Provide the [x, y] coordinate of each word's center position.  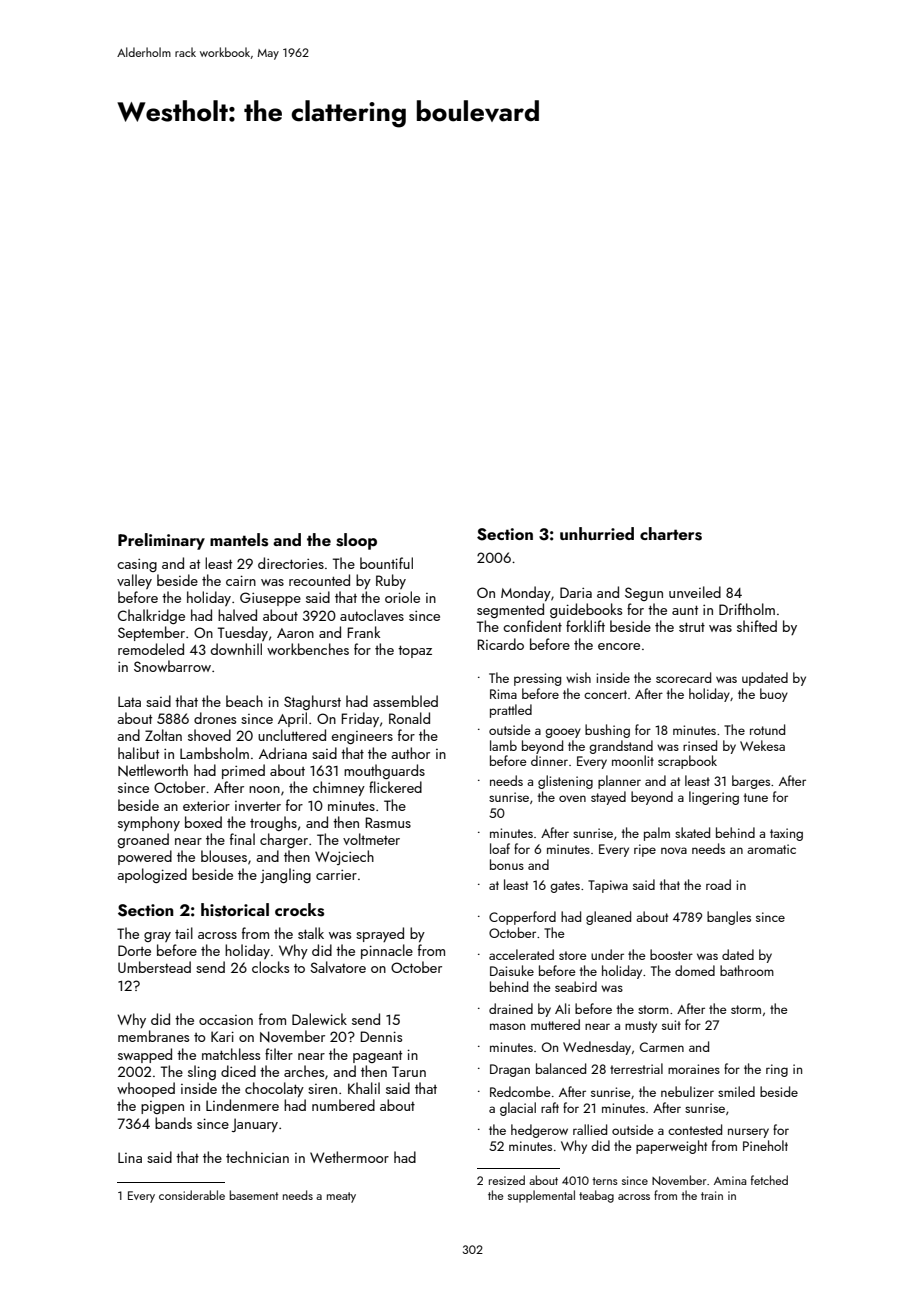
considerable [192, 1195]
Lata [129, 701]
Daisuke [512, 970]
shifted [757, 626]
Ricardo [501, 644]
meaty [341, 1197]
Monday [526, 593]
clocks [270, 967]
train [712, 1195]
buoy [774, 695]
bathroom [747, 970]
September [151, 633]
